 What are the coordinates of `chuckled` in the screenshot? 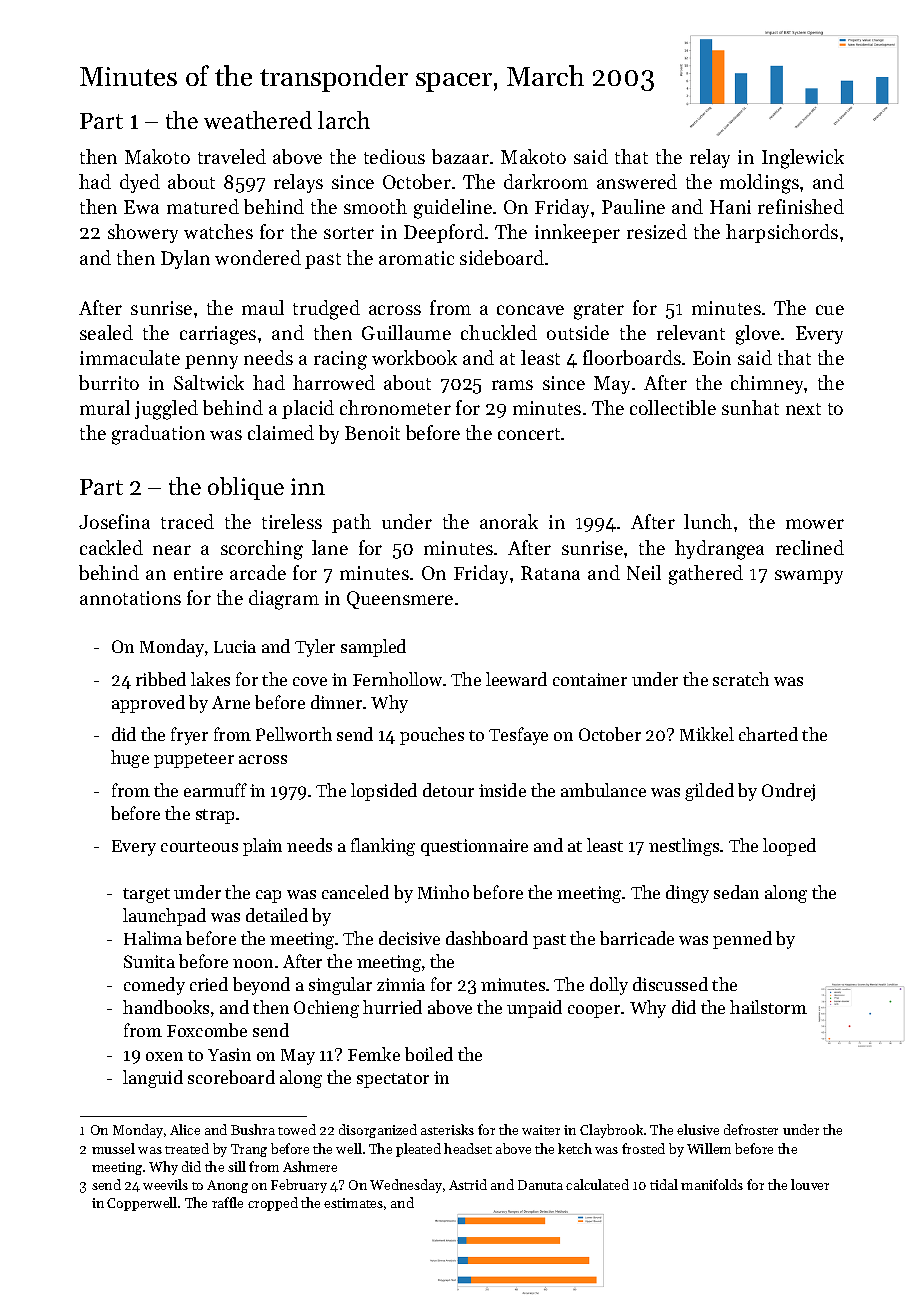 It's located at (499, 332).
